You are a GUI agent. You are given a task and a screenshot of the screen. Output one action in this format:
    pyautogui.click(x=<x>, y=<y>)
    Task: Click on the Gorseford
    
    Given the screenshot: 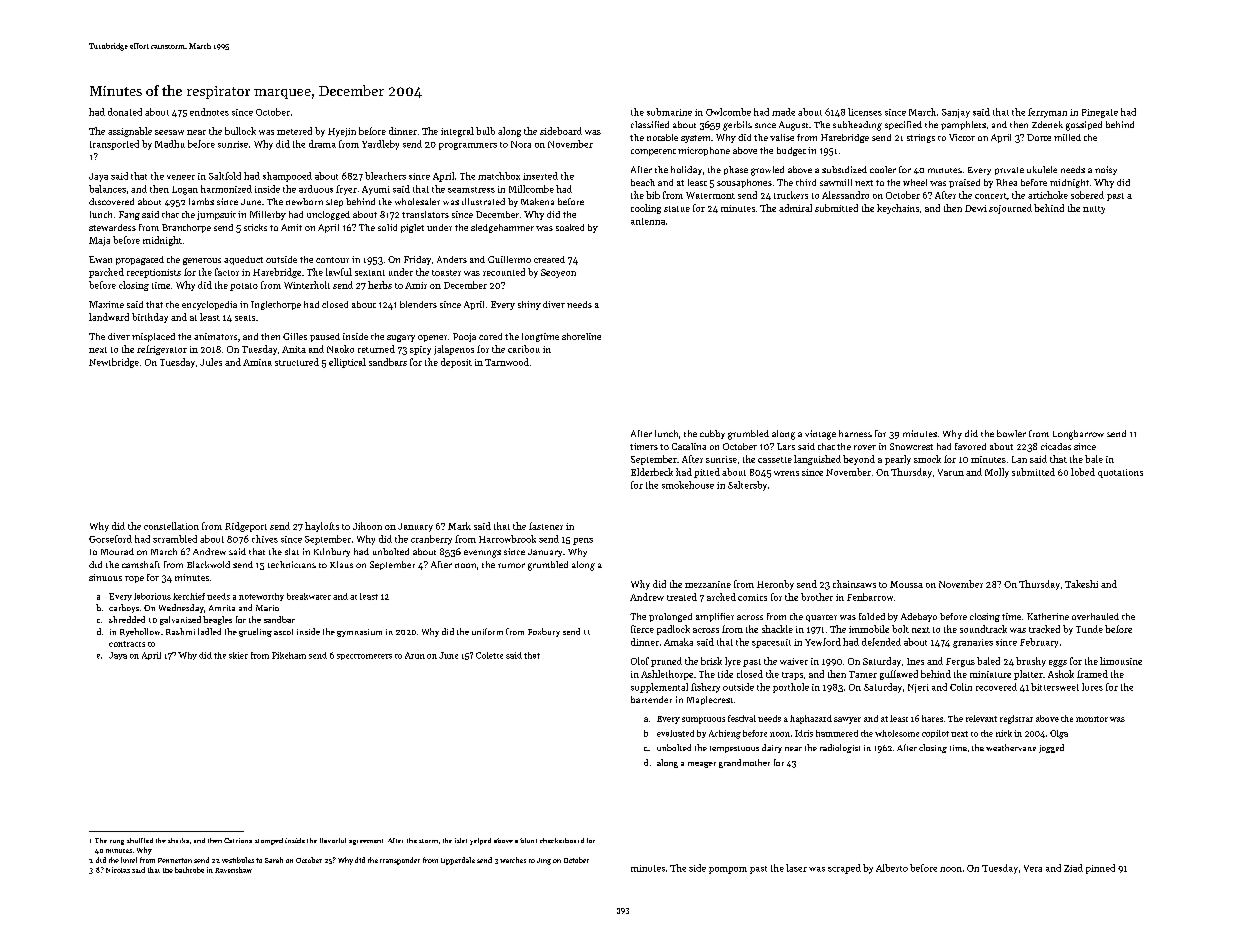 What is the action you would take?
    pyautogui.click(x=110, y=539)
